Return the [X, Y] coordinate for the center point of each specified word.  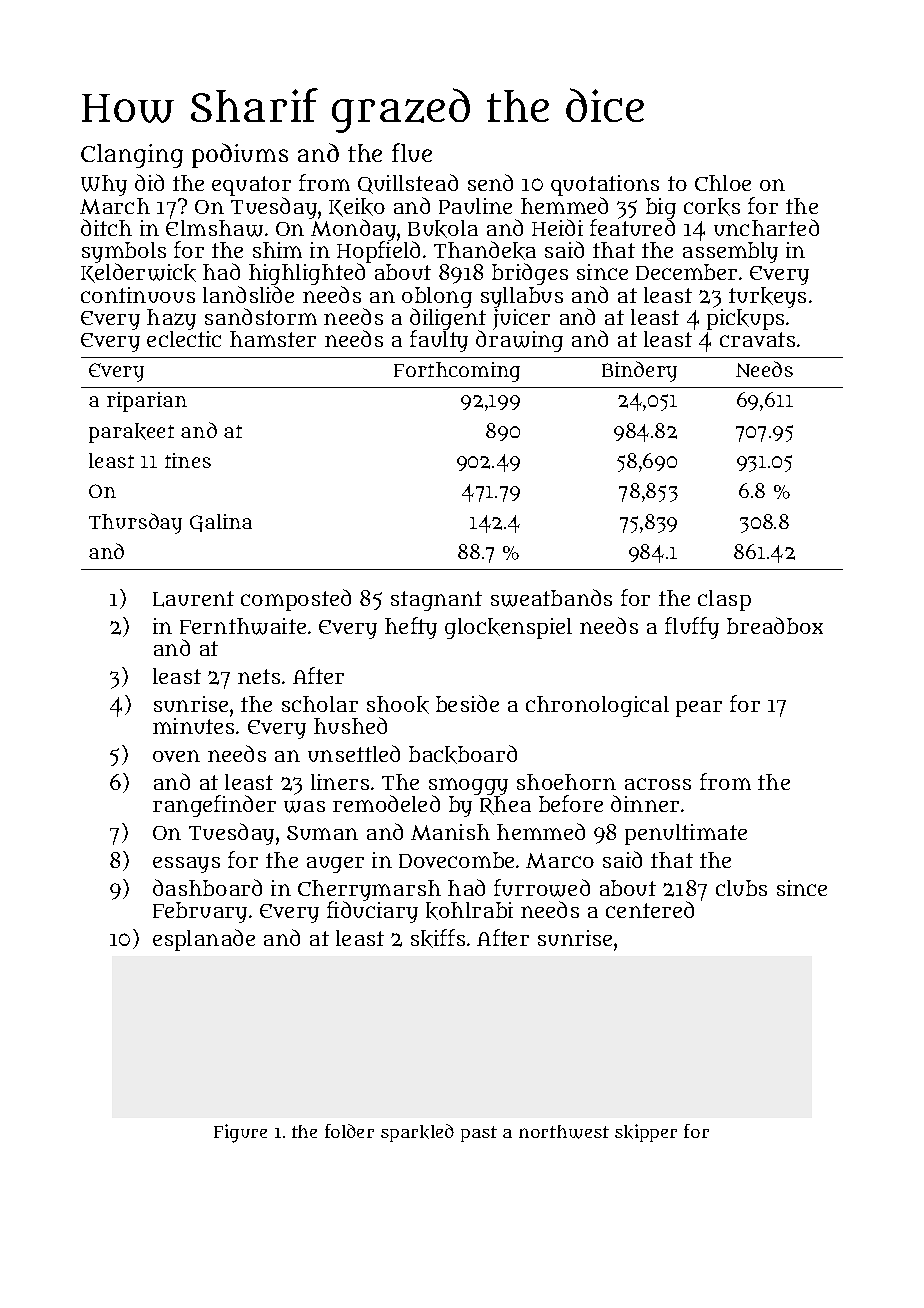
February [200, 912]
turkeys [767, 297]
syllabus [522, 297]
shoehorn [566, 782]
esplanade [204, 940]
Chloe [723, 183]
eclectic [184, 339]
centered [650, 909]
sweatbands [551, 598]
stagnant [436, 601]
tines [188, 460]
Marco [560, 860]
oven [176, 756]
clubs [741, 888]
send [490, 182]
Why [104, 185]
